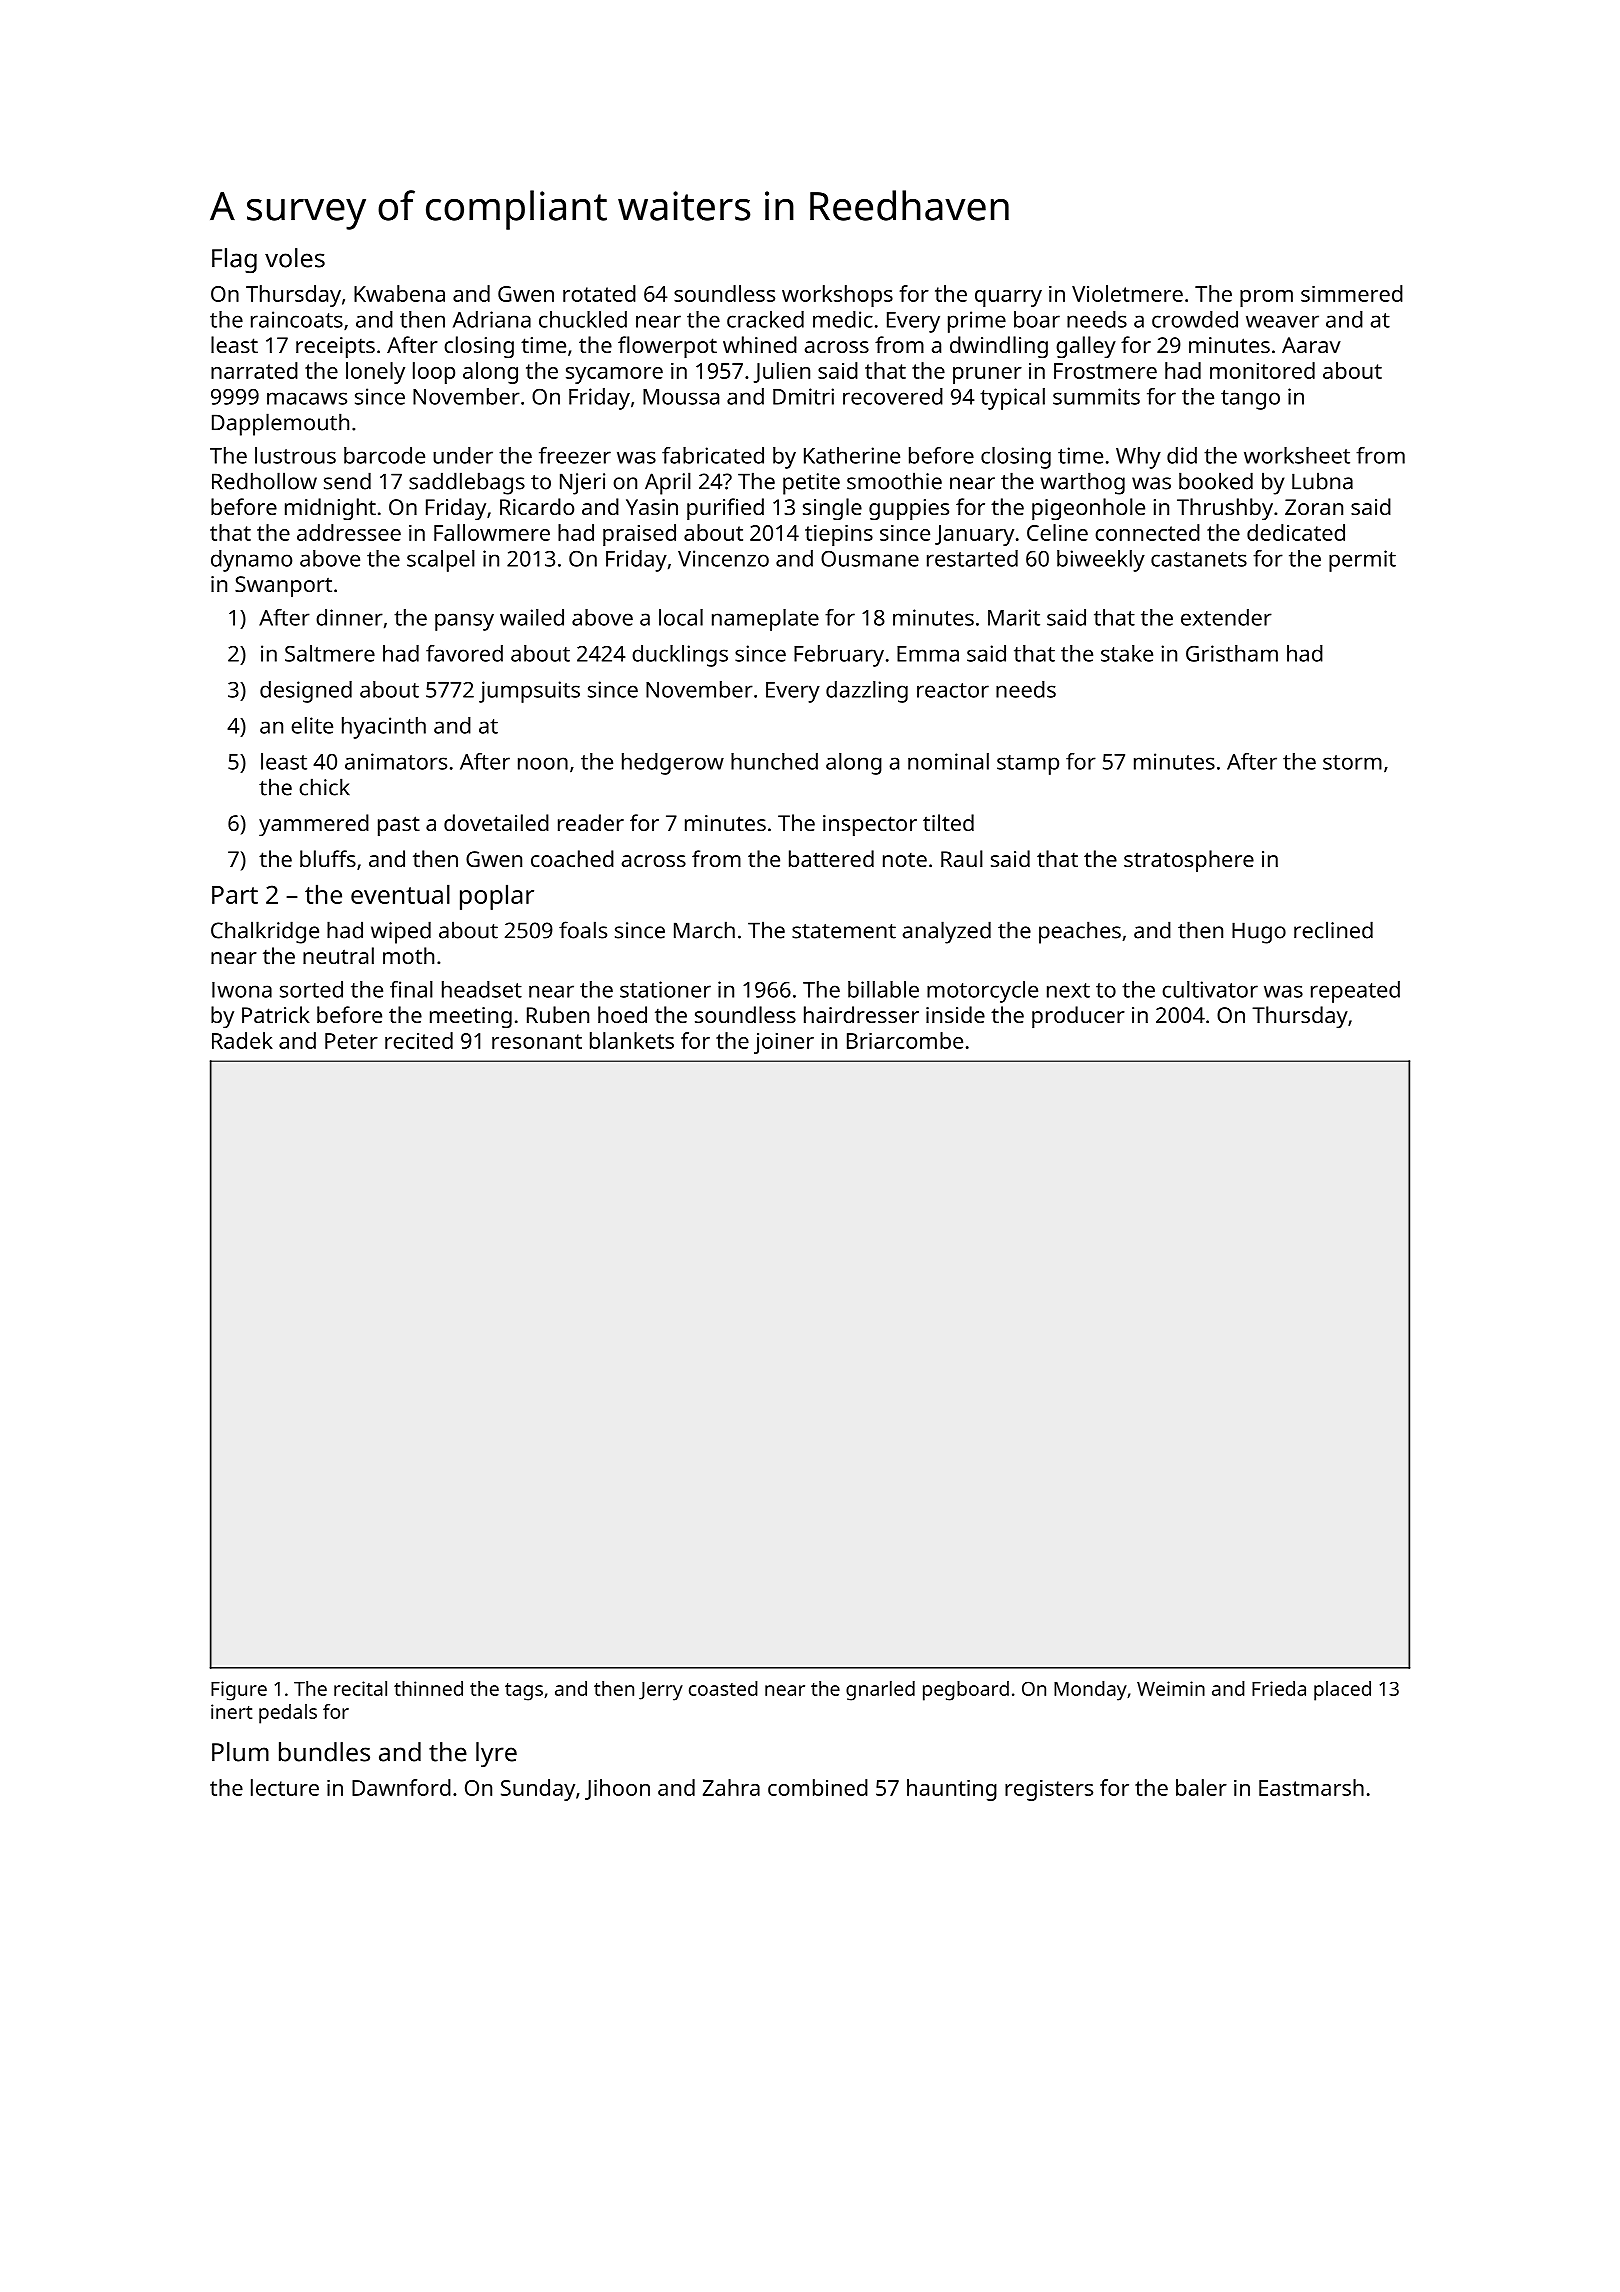 This document has height=2292, width=1620. I want to click on Briarcombe, so click(905, 1040).
